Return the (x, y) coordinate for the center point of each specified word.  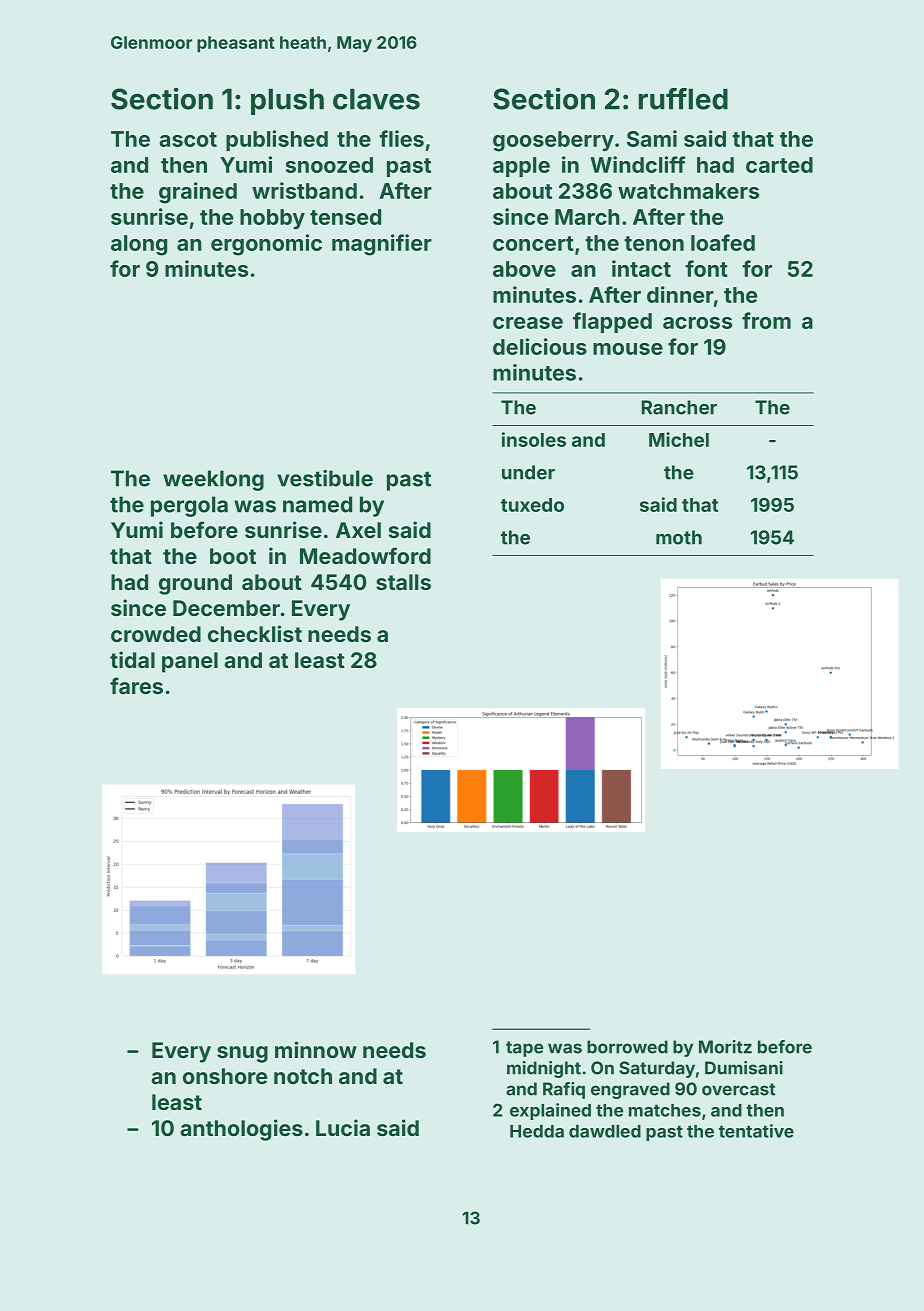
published (277, 140)
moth (679, 537)
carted (779, 165)
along (139, 245)
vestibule (325, 478)
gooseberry (553, 141)
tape (524, 1049)
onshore (225, 1076)
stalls (403, 582)
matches (665, 1110)
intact (641, 268)
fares (136, 685)
